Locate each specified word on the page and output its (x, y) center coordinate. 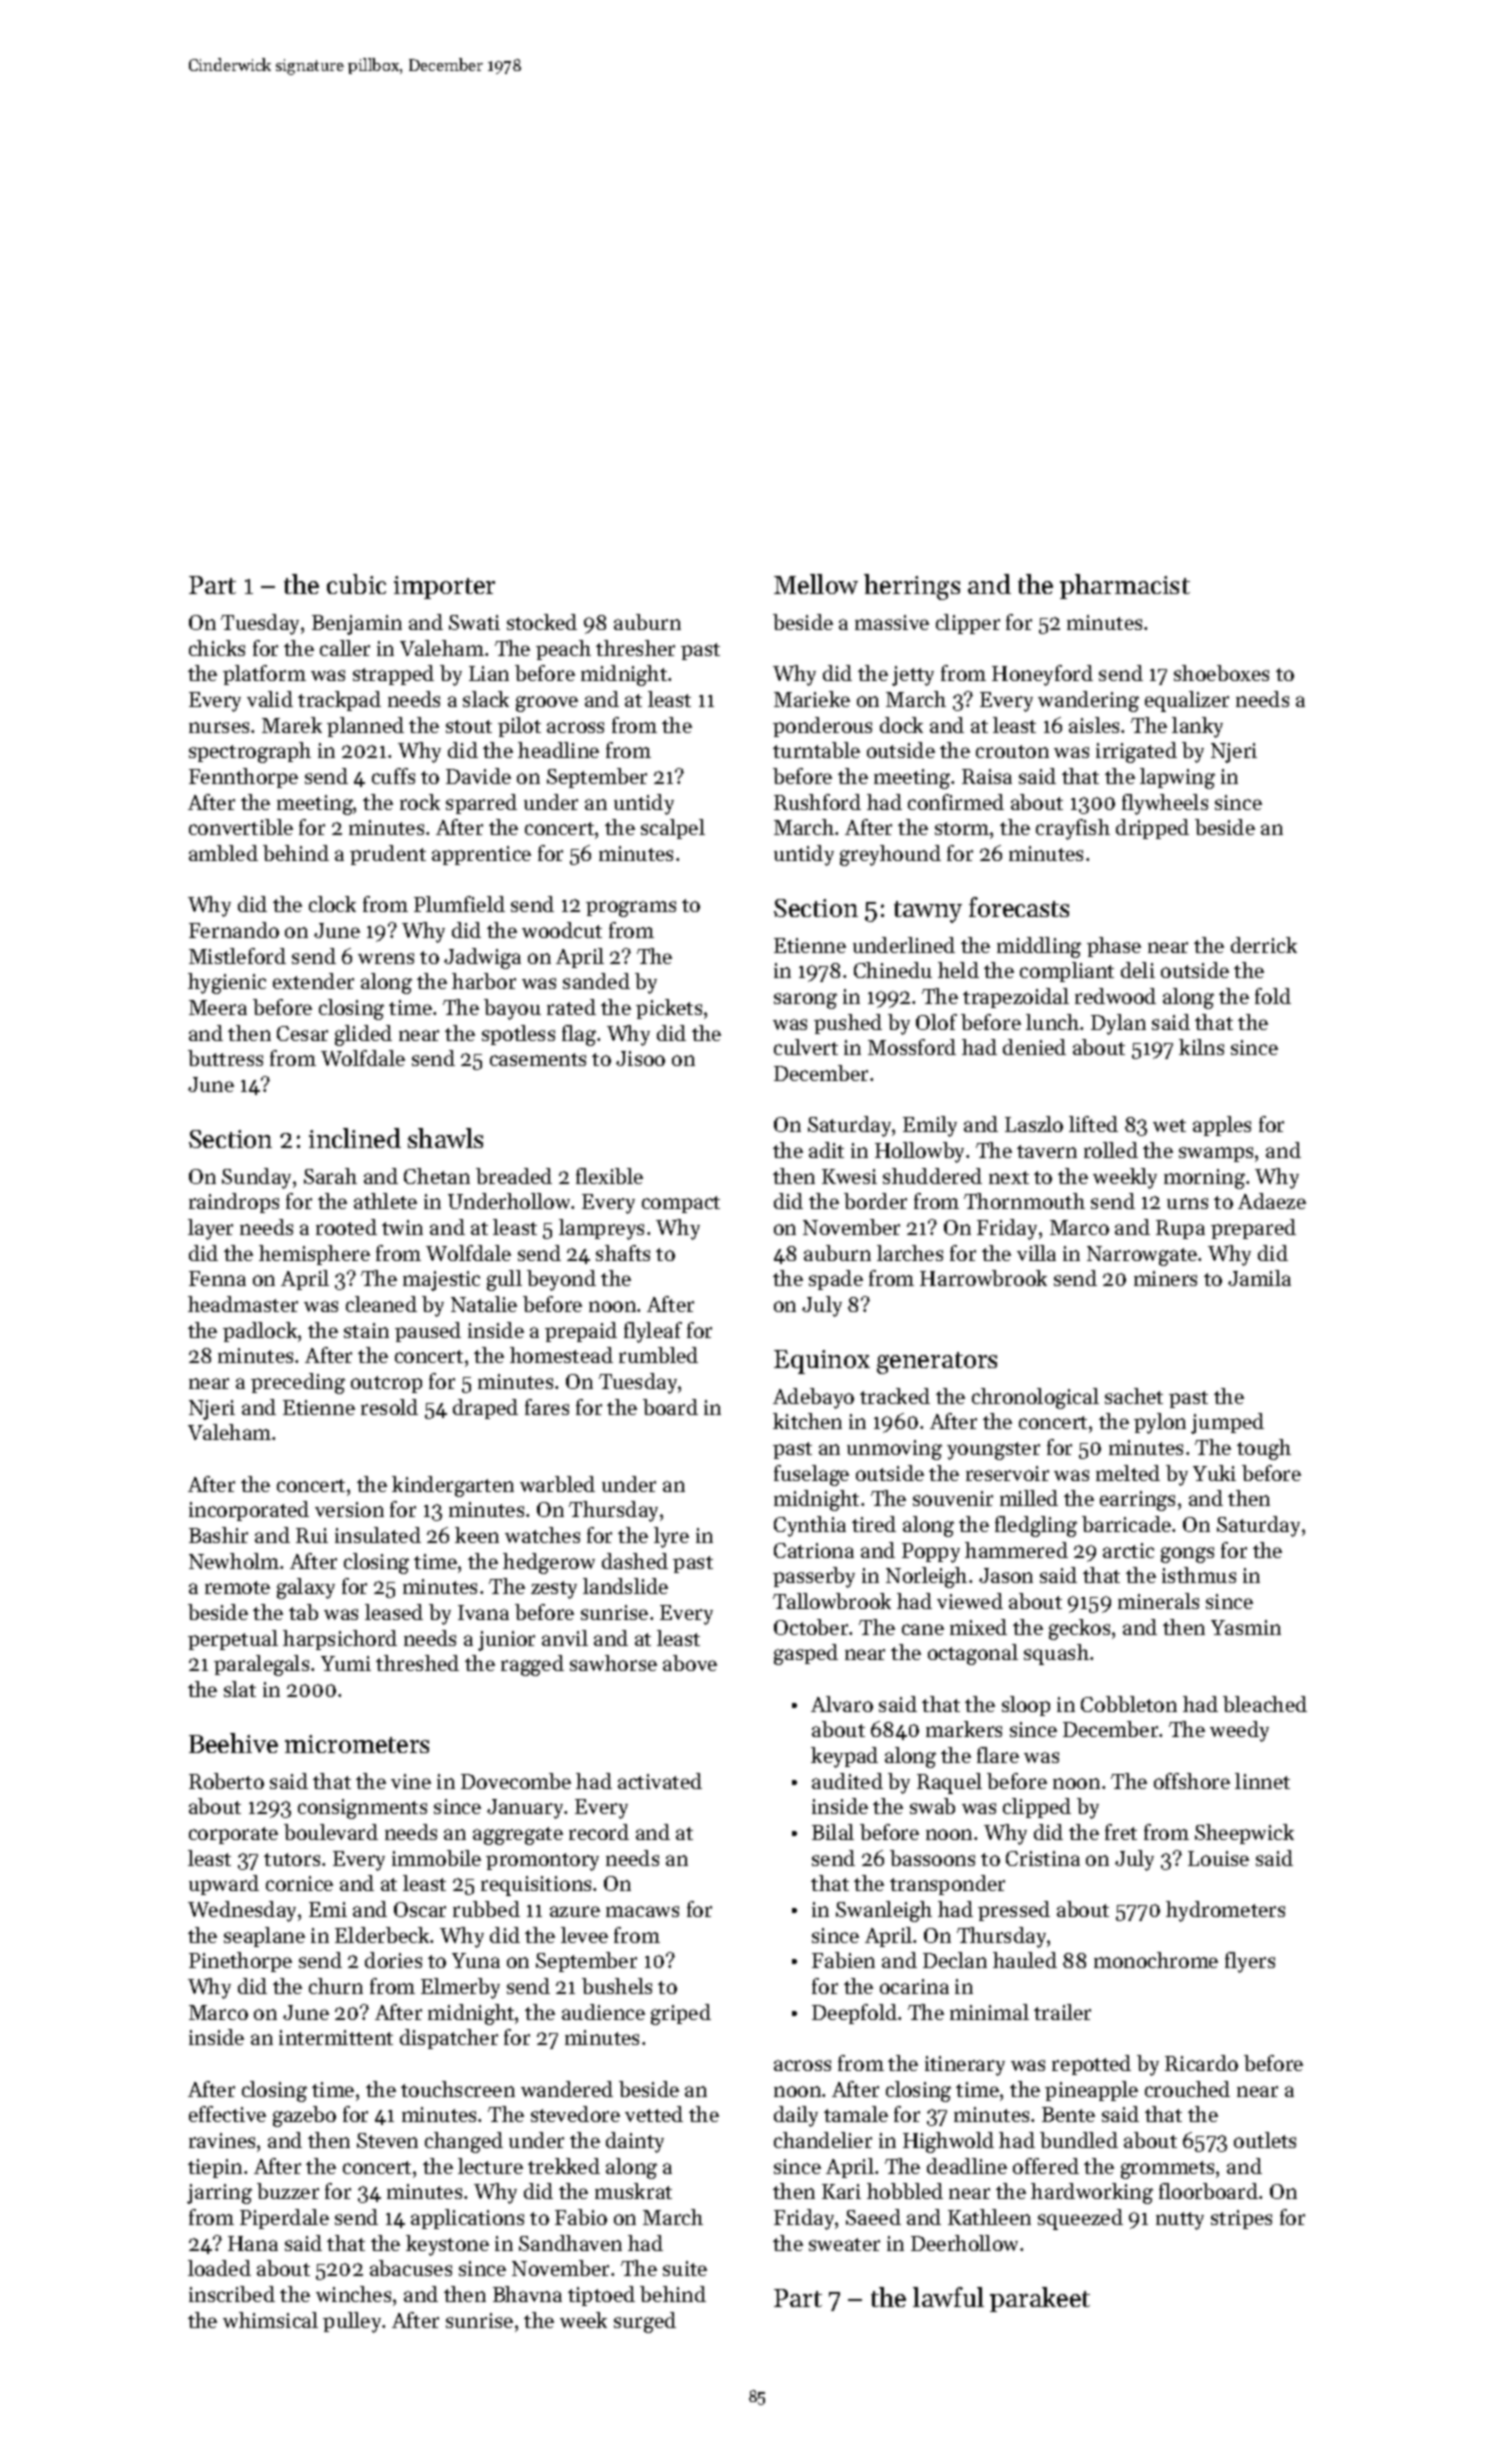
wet (1169, 1125)
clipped (1037, 1808)
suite (685, 2268)
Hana (253, 2243)
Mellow (816, 584)
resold (389, 1407)
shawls (445, 1138)
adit (826, 1150)
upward (224, 1885)
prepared (1253, 1229)
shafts (623, 1253)
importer (444, 587)
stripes (1241, 2219)
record (599, 1832)
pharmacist (1125, 586)
